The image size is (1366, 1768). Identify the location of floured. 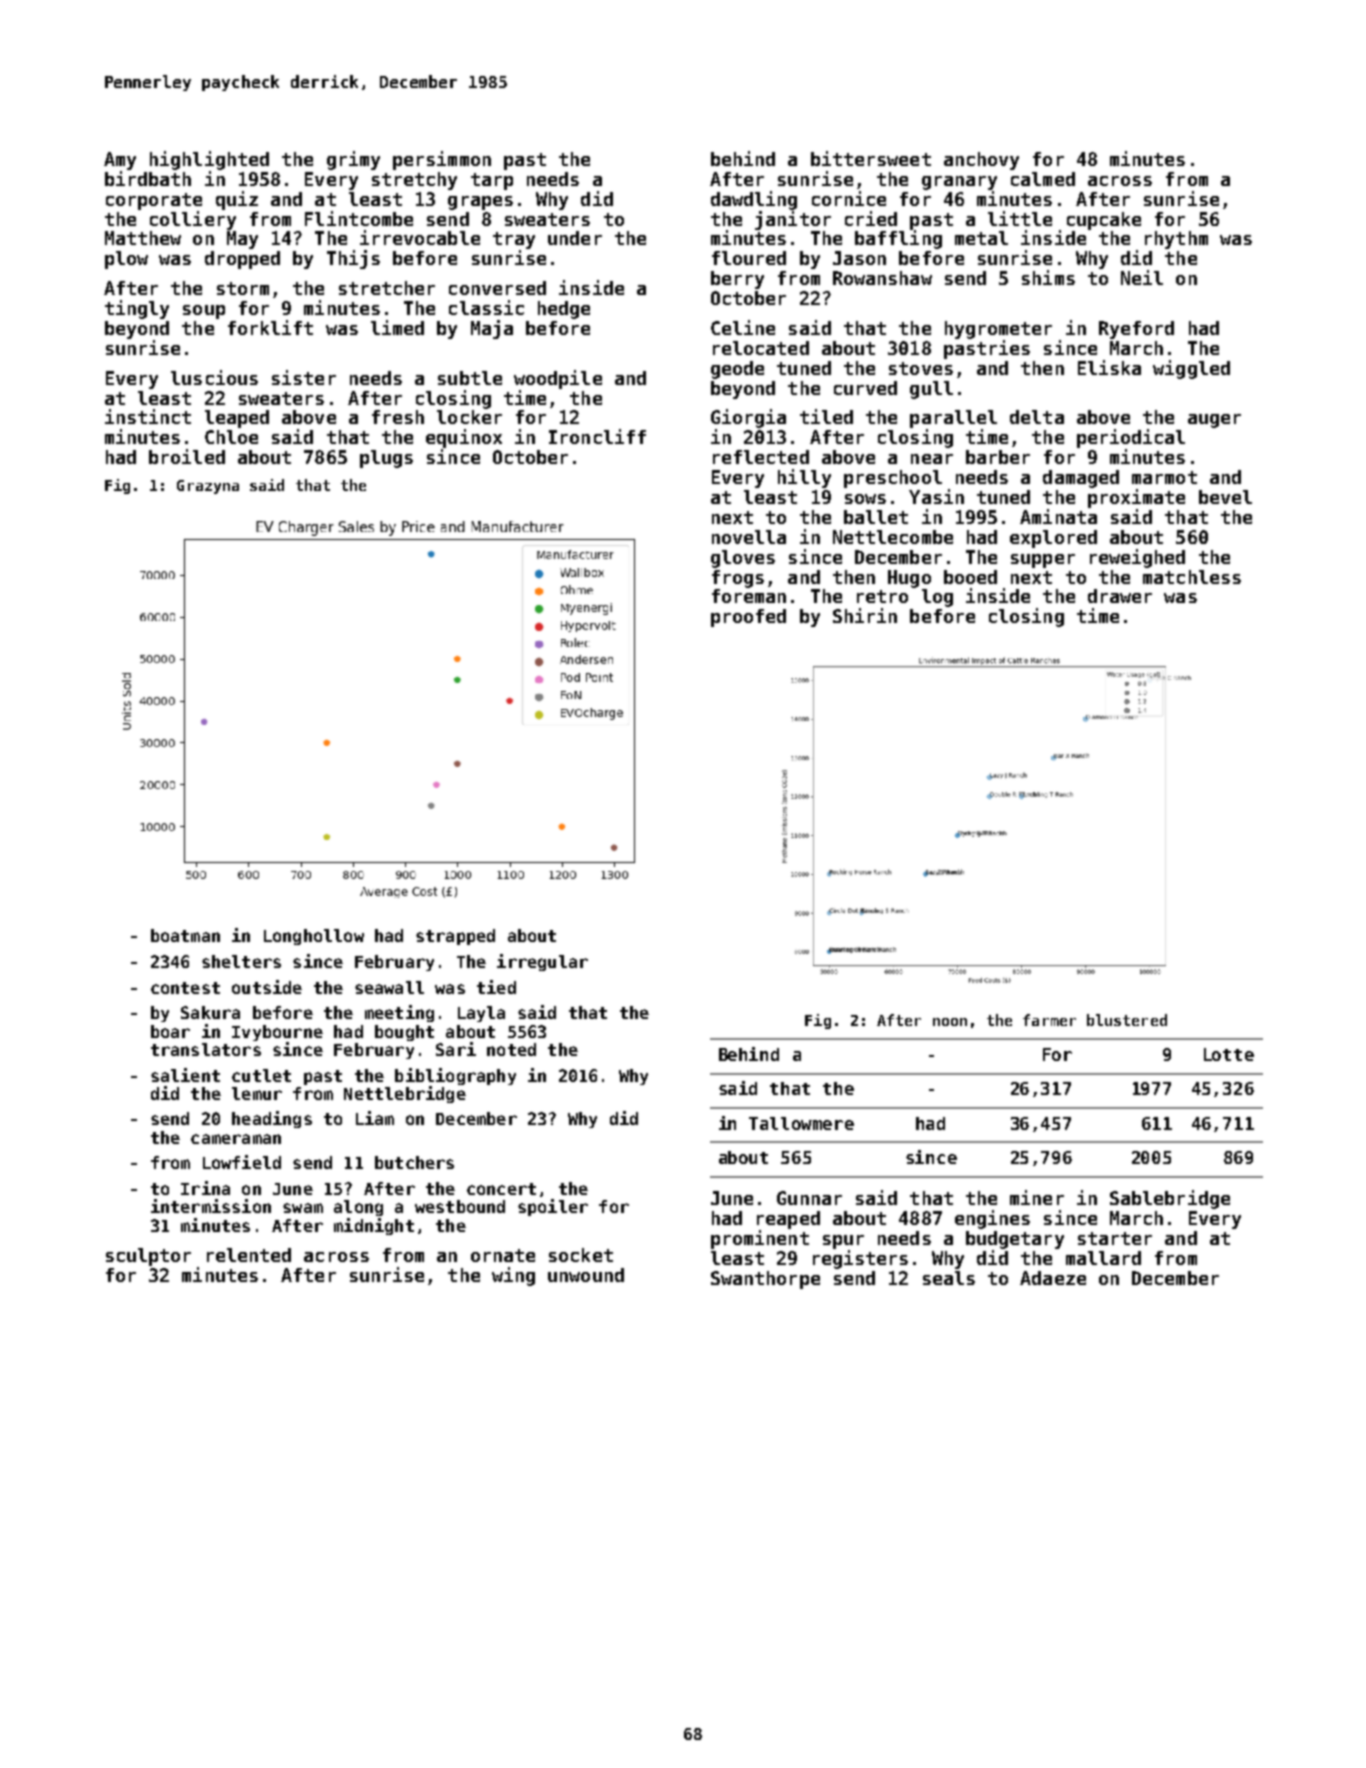
(749, 258).
